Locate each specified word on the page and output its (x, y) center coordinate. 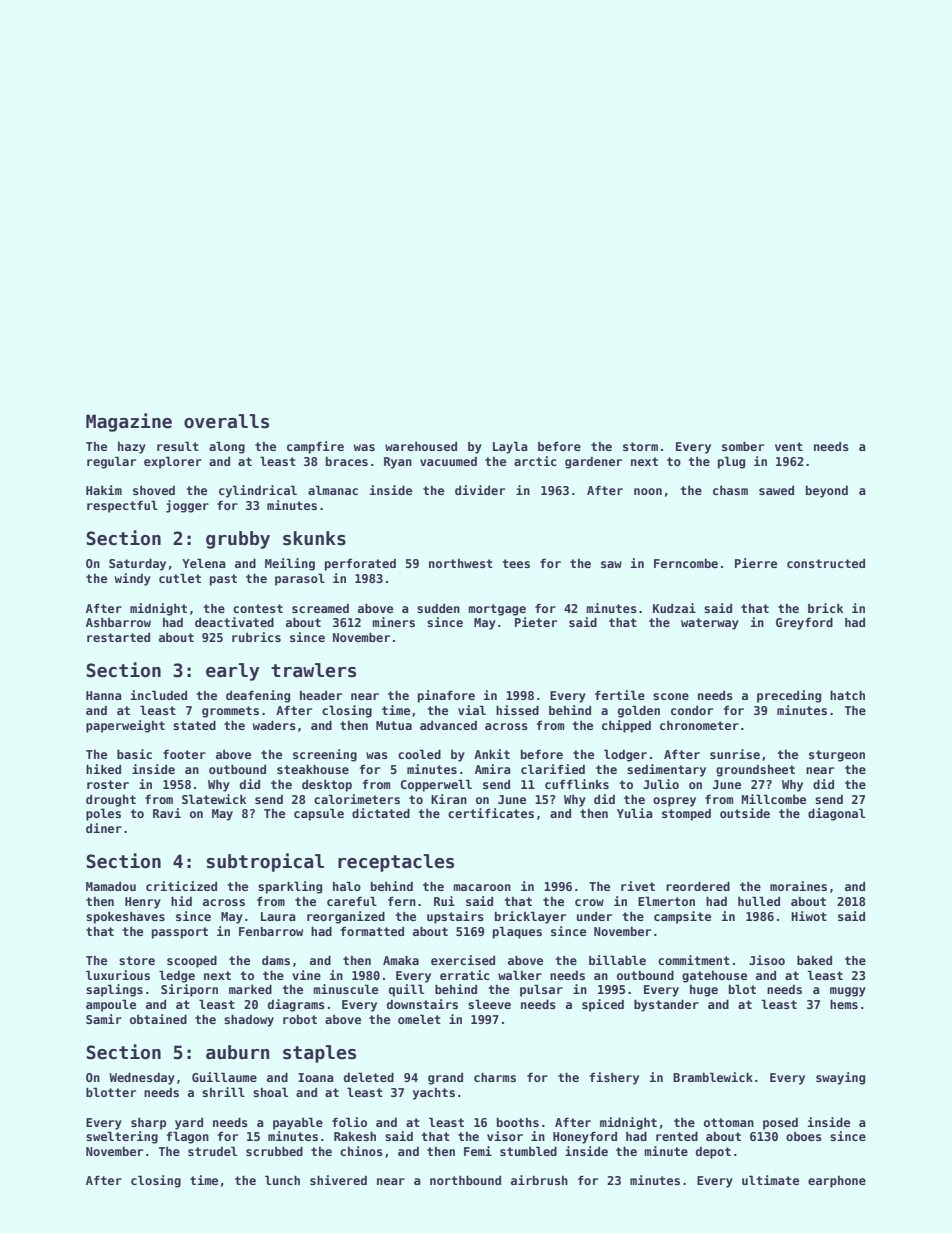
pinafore (446, 696)
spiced (603, 1005)
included (158, 695)
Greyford (804, 623)
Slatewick (214, 799)
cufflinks (577, 784)
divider (480, 490)
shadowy (249, 1020)
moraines (798, 886)
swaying (840, 1078)
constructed (826, 563)
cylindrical (258, 491)
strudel (212, 1151)
